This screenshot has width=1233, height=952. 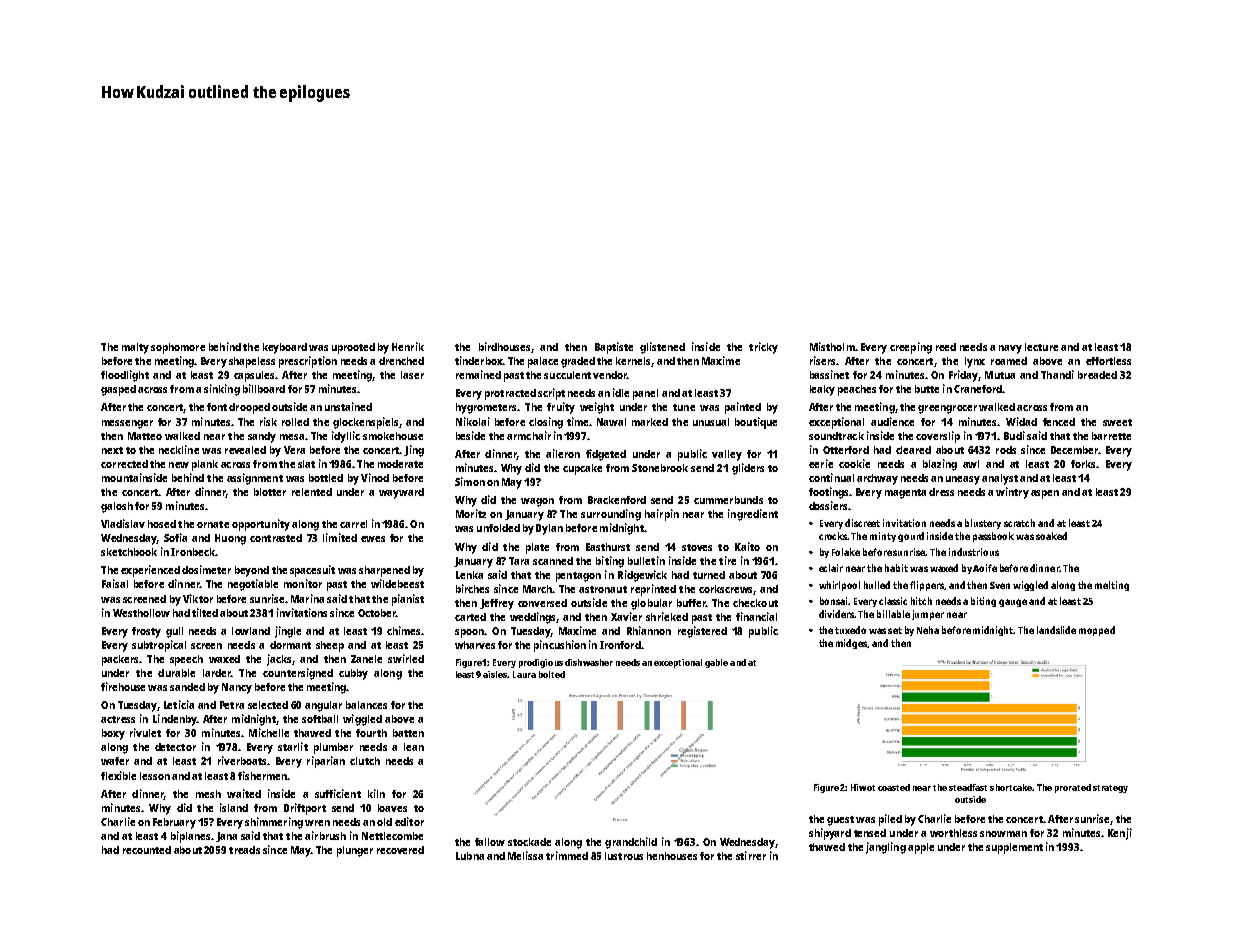 What do you see at coordinates (913, 450) in the screenshot?
I see `cleared` at bounding box center [913, 450].
